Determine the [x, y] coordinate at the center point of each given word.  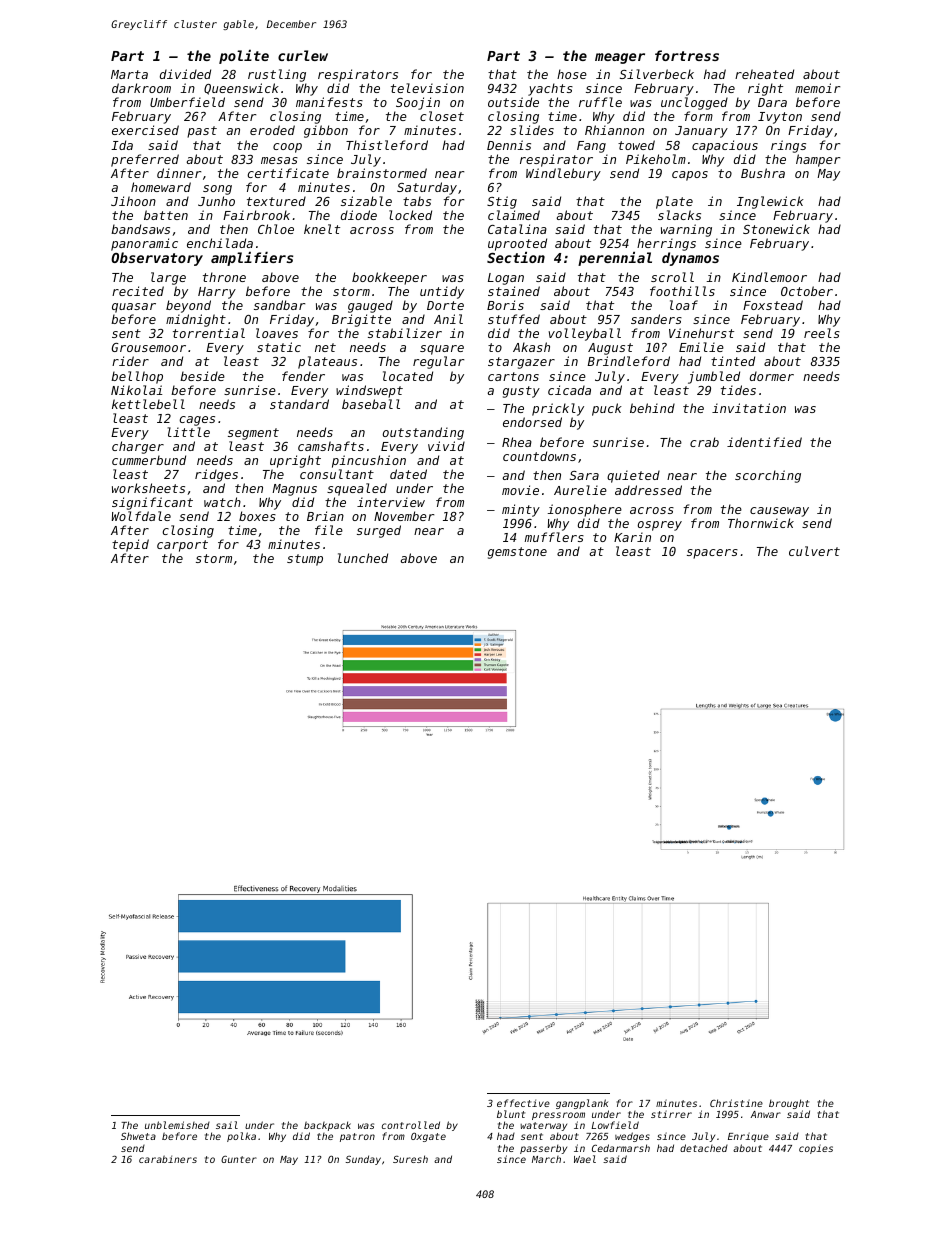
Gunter [239, 1159]
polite [244, 57]
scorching [768, 476]
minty [521, 510]
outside [513, 102]
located [408, 376]
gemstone [517, 553]
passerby [543, 1149]
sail [227, 1125]
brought [789, 1104]
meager [620, 58]
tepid [130, 546]
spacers [712, 554]
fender [303, 376]
